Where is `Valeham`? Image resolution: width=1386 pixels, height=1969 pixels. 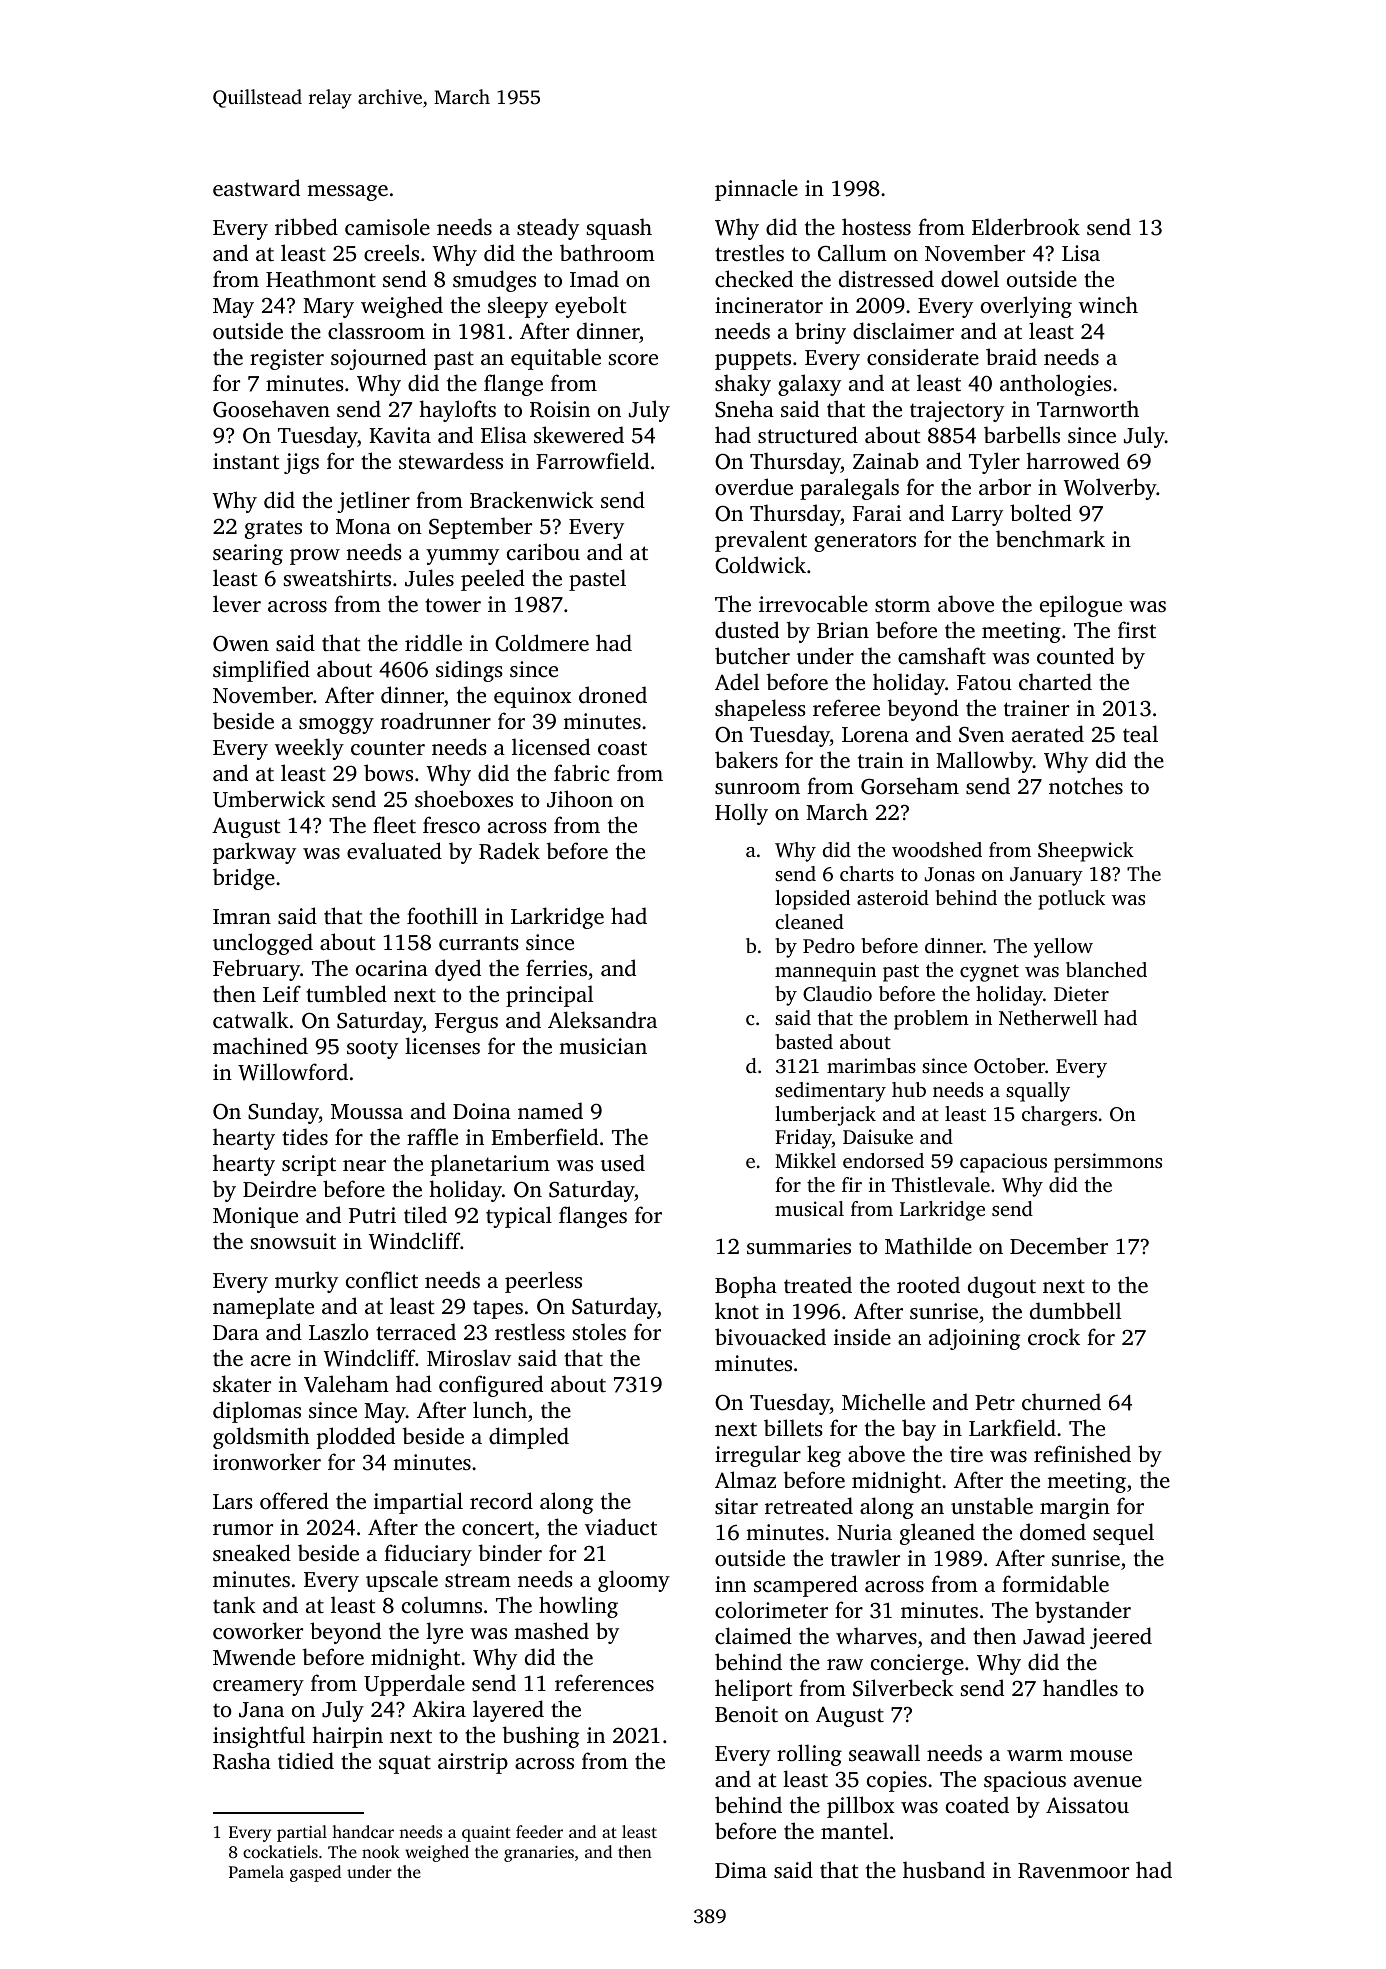 Valeham is located at coordinates (346, 1384).
